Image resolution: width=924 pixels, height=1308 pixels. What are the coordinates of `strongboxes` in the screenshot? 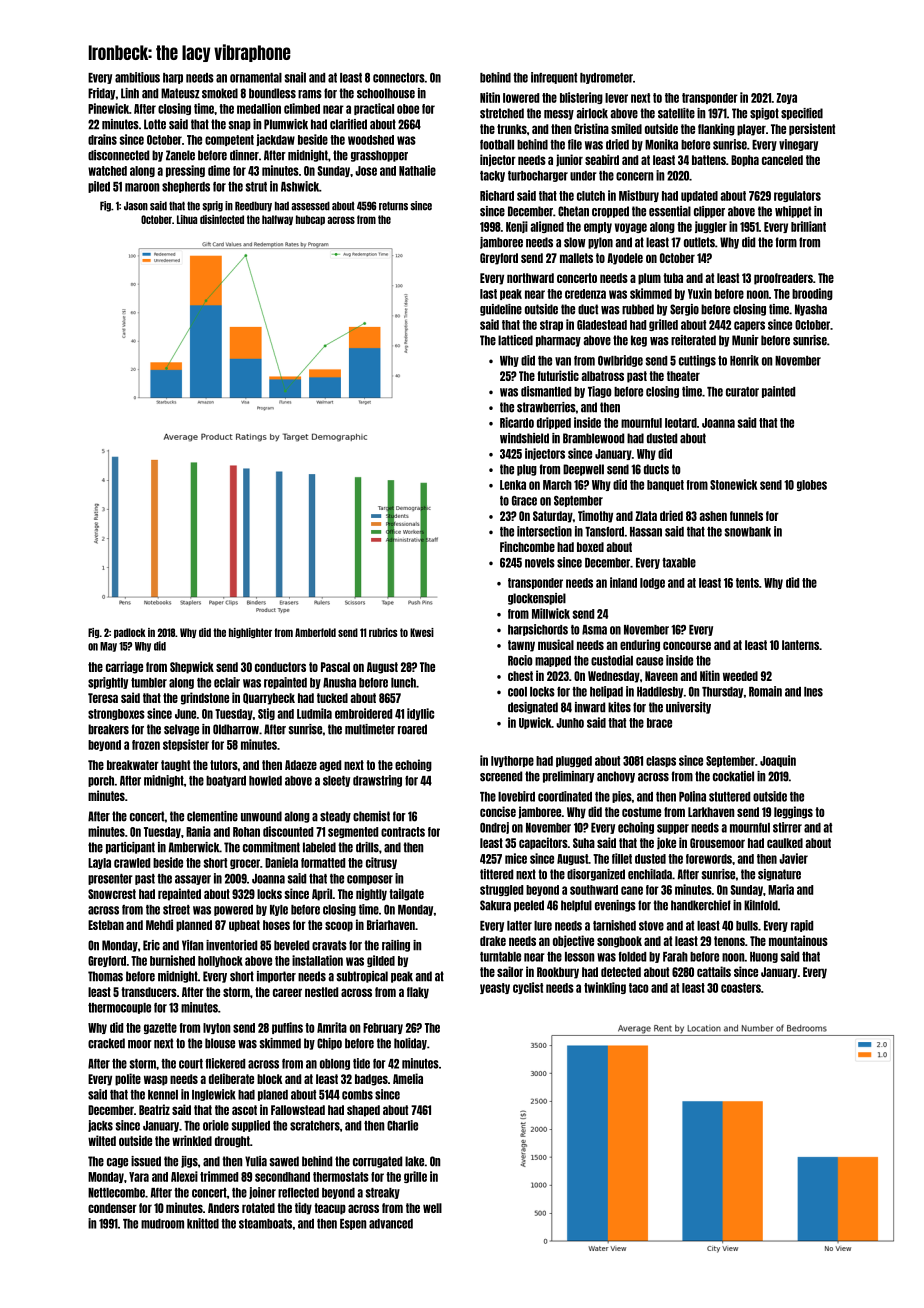 It's located at (116, 714).
